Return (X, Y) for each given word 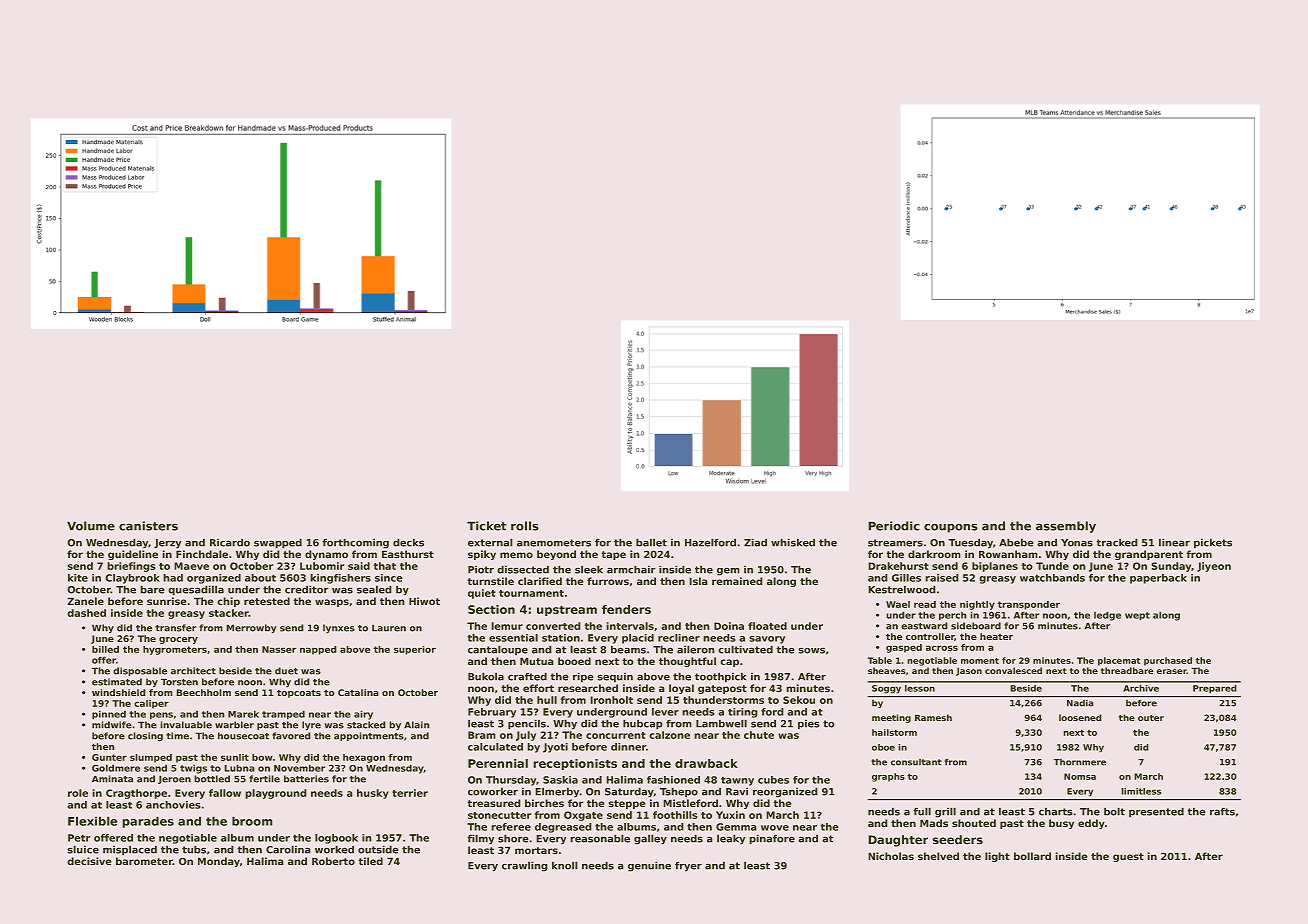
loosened (1080, 717)
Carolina (288, 850)
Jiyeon (1214, 567)
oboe (883, 747)
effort (538, 688)
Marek (243, 714)
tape (614, 555)
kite (78, 578)
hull (547, 700)
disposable (140, 671)
